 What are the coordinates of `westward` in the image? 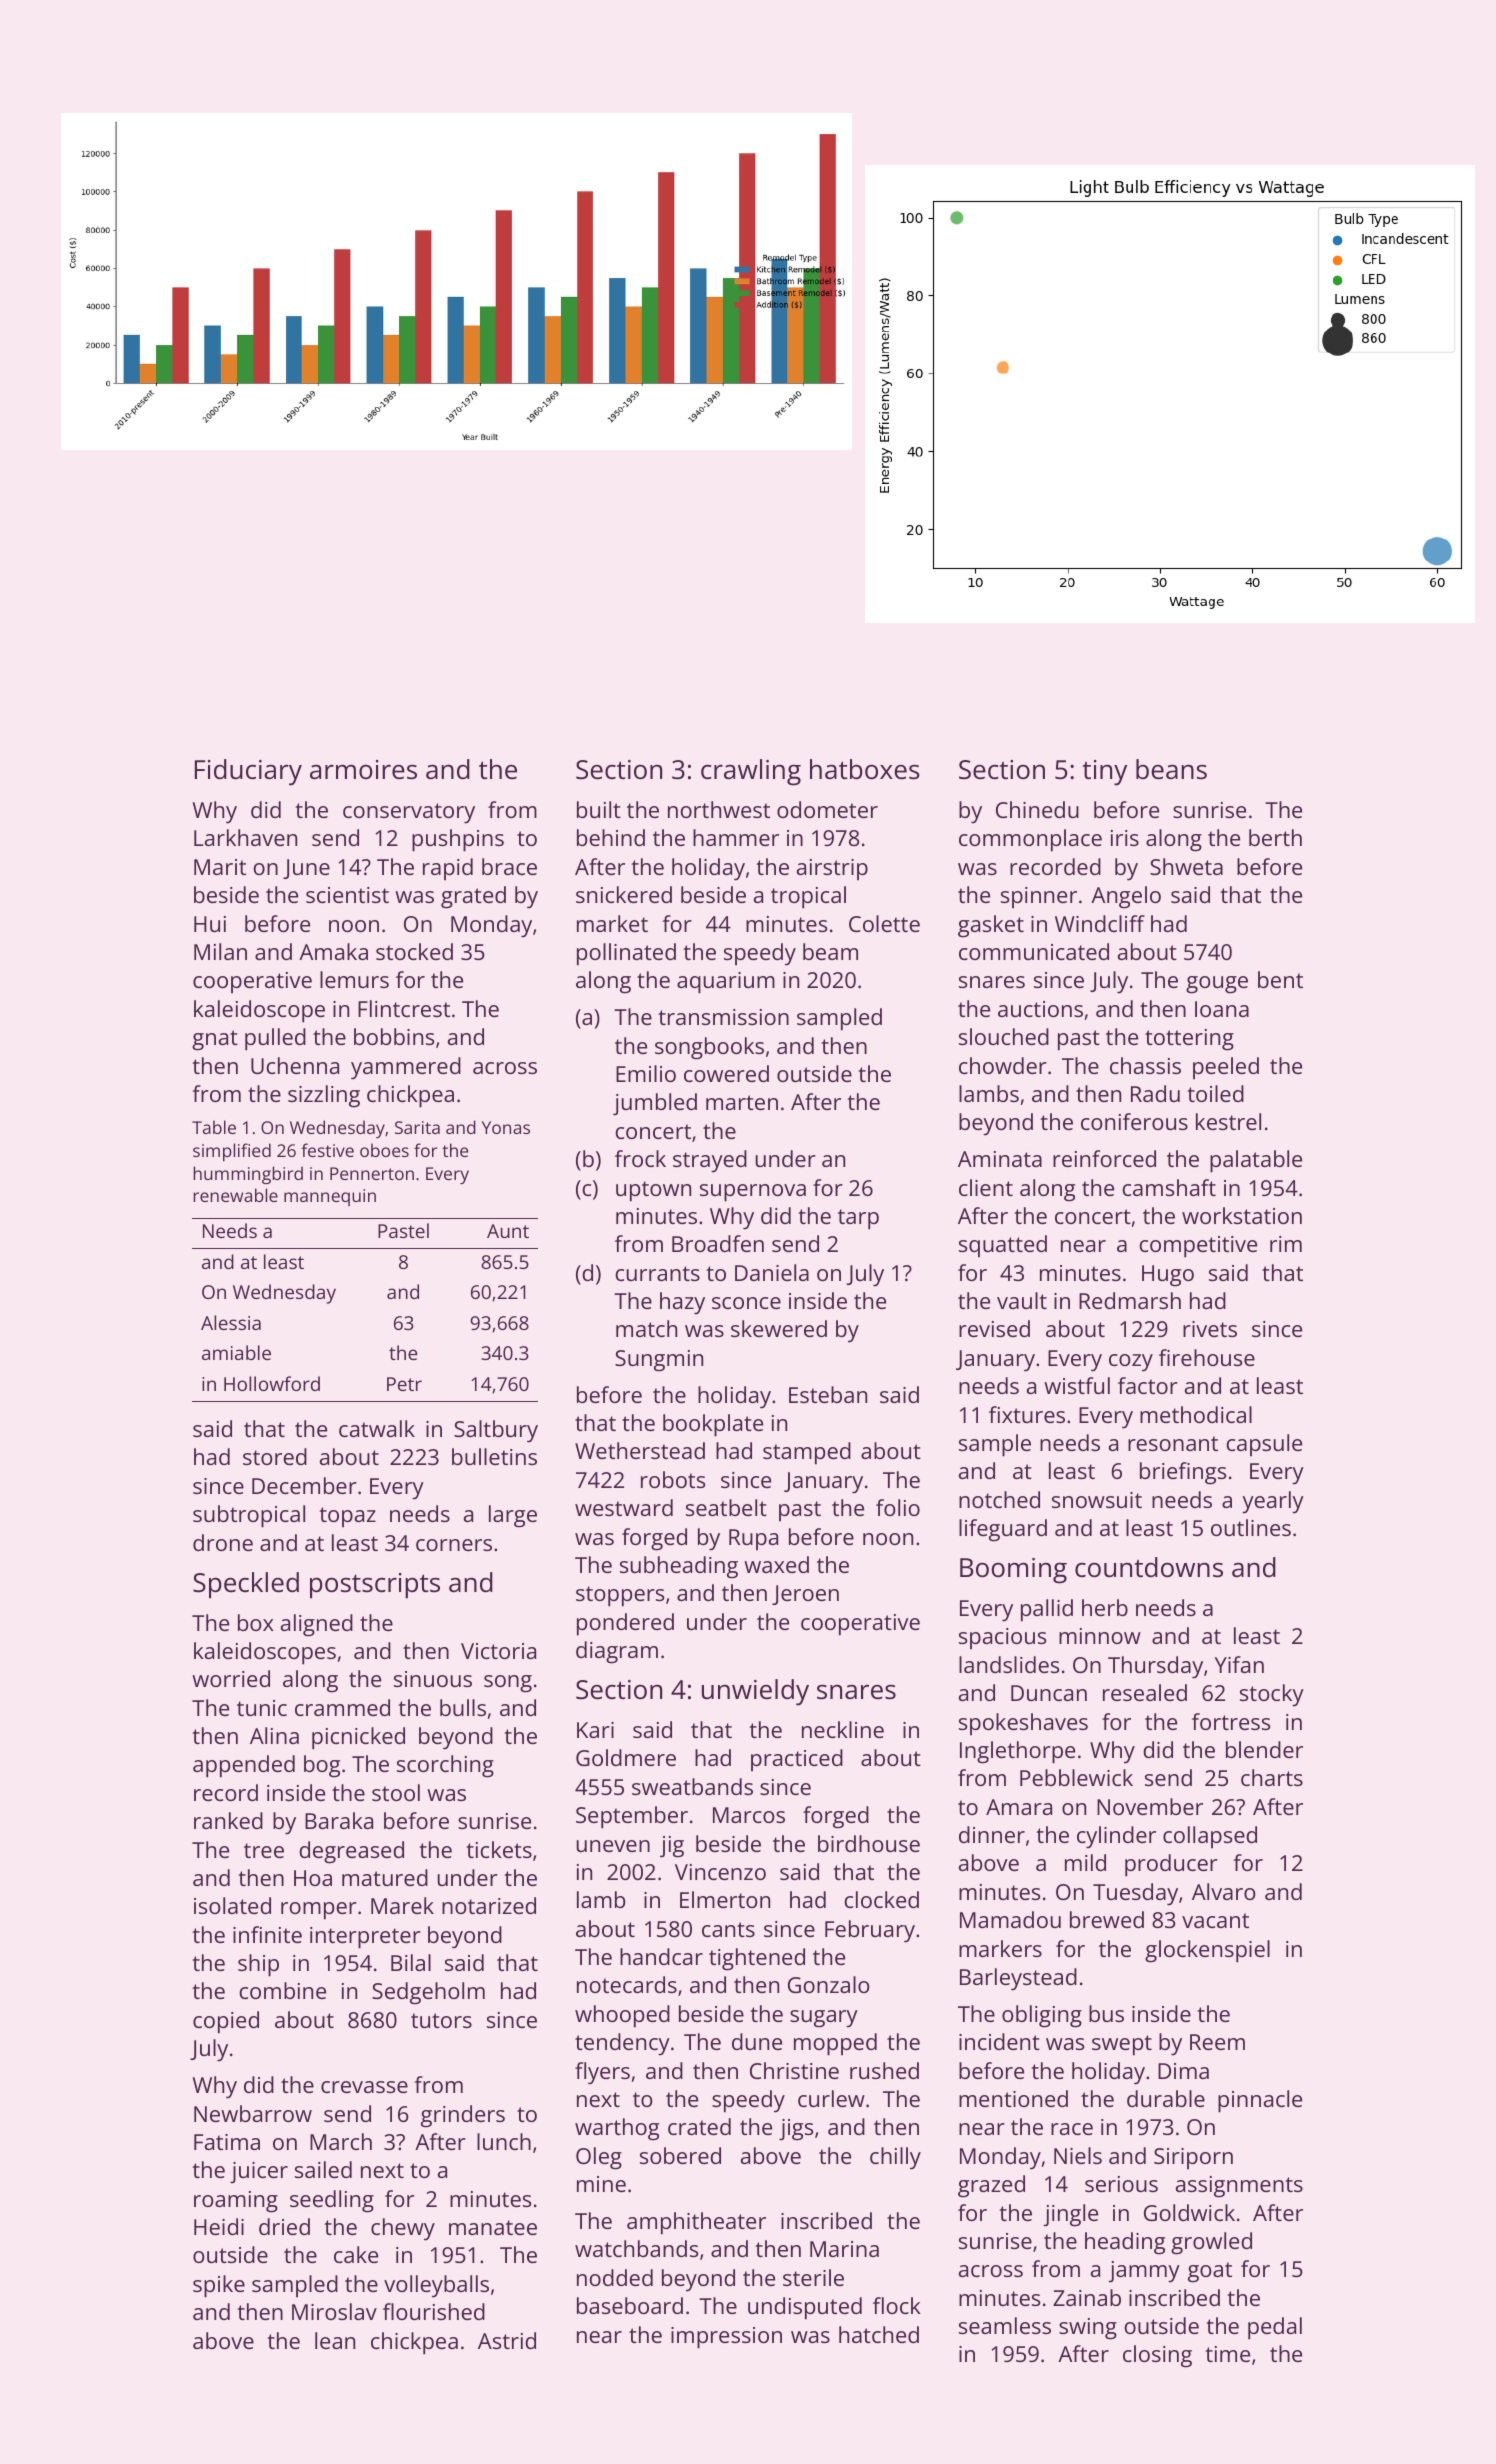 It's located at (624, 1507).
